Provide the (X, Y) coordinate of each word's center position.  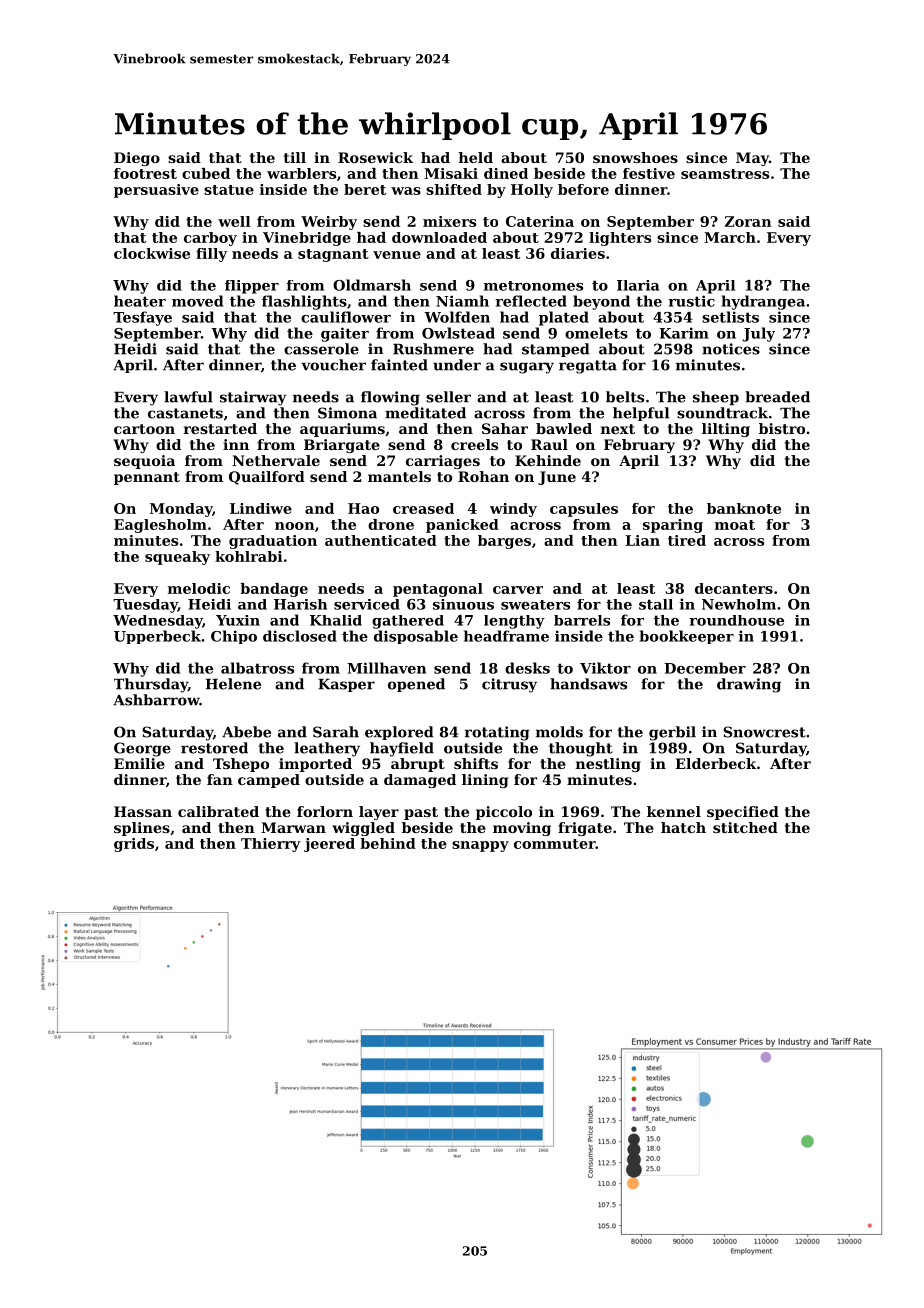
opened (416, 685)
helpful (641, 414)
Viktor (605, 668)
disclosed (300, 636)
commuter (555, 844)
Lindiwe (261, 508)
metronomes (533, 286)
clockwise (152, 253)
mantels (399, 476)
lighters (620, 239)
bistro (782, 428)
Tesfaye (142, 318)
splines (142, 829)
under (457, 365)
